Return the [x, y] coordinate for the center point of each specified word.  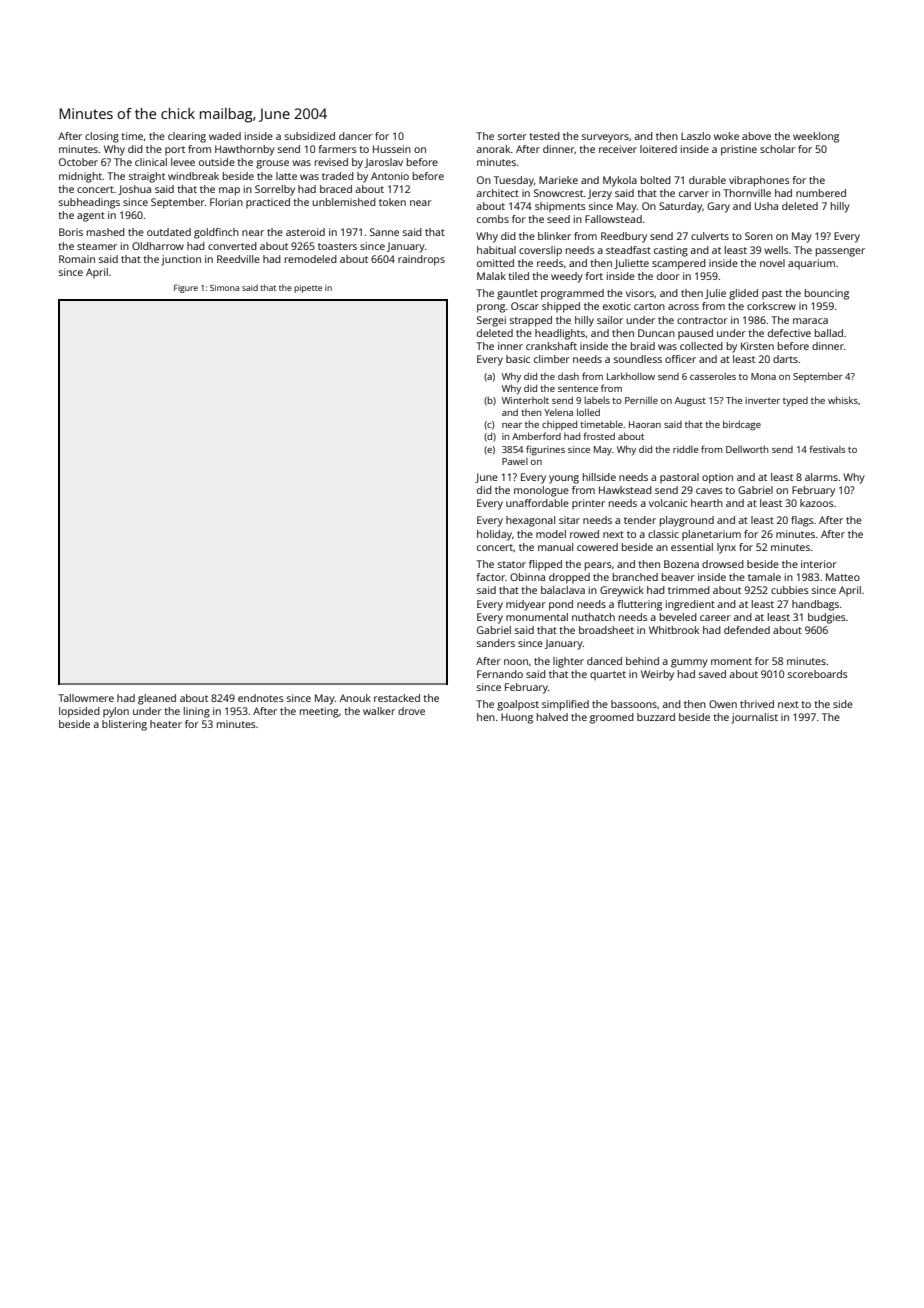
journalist [754, 718]
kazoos [817, 503]
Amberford [536, 436]
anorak [493, 149]
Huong [517, 718]
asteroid [305, 232]
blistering [124, 725]
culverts [710, 236]
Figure [186, 289]
